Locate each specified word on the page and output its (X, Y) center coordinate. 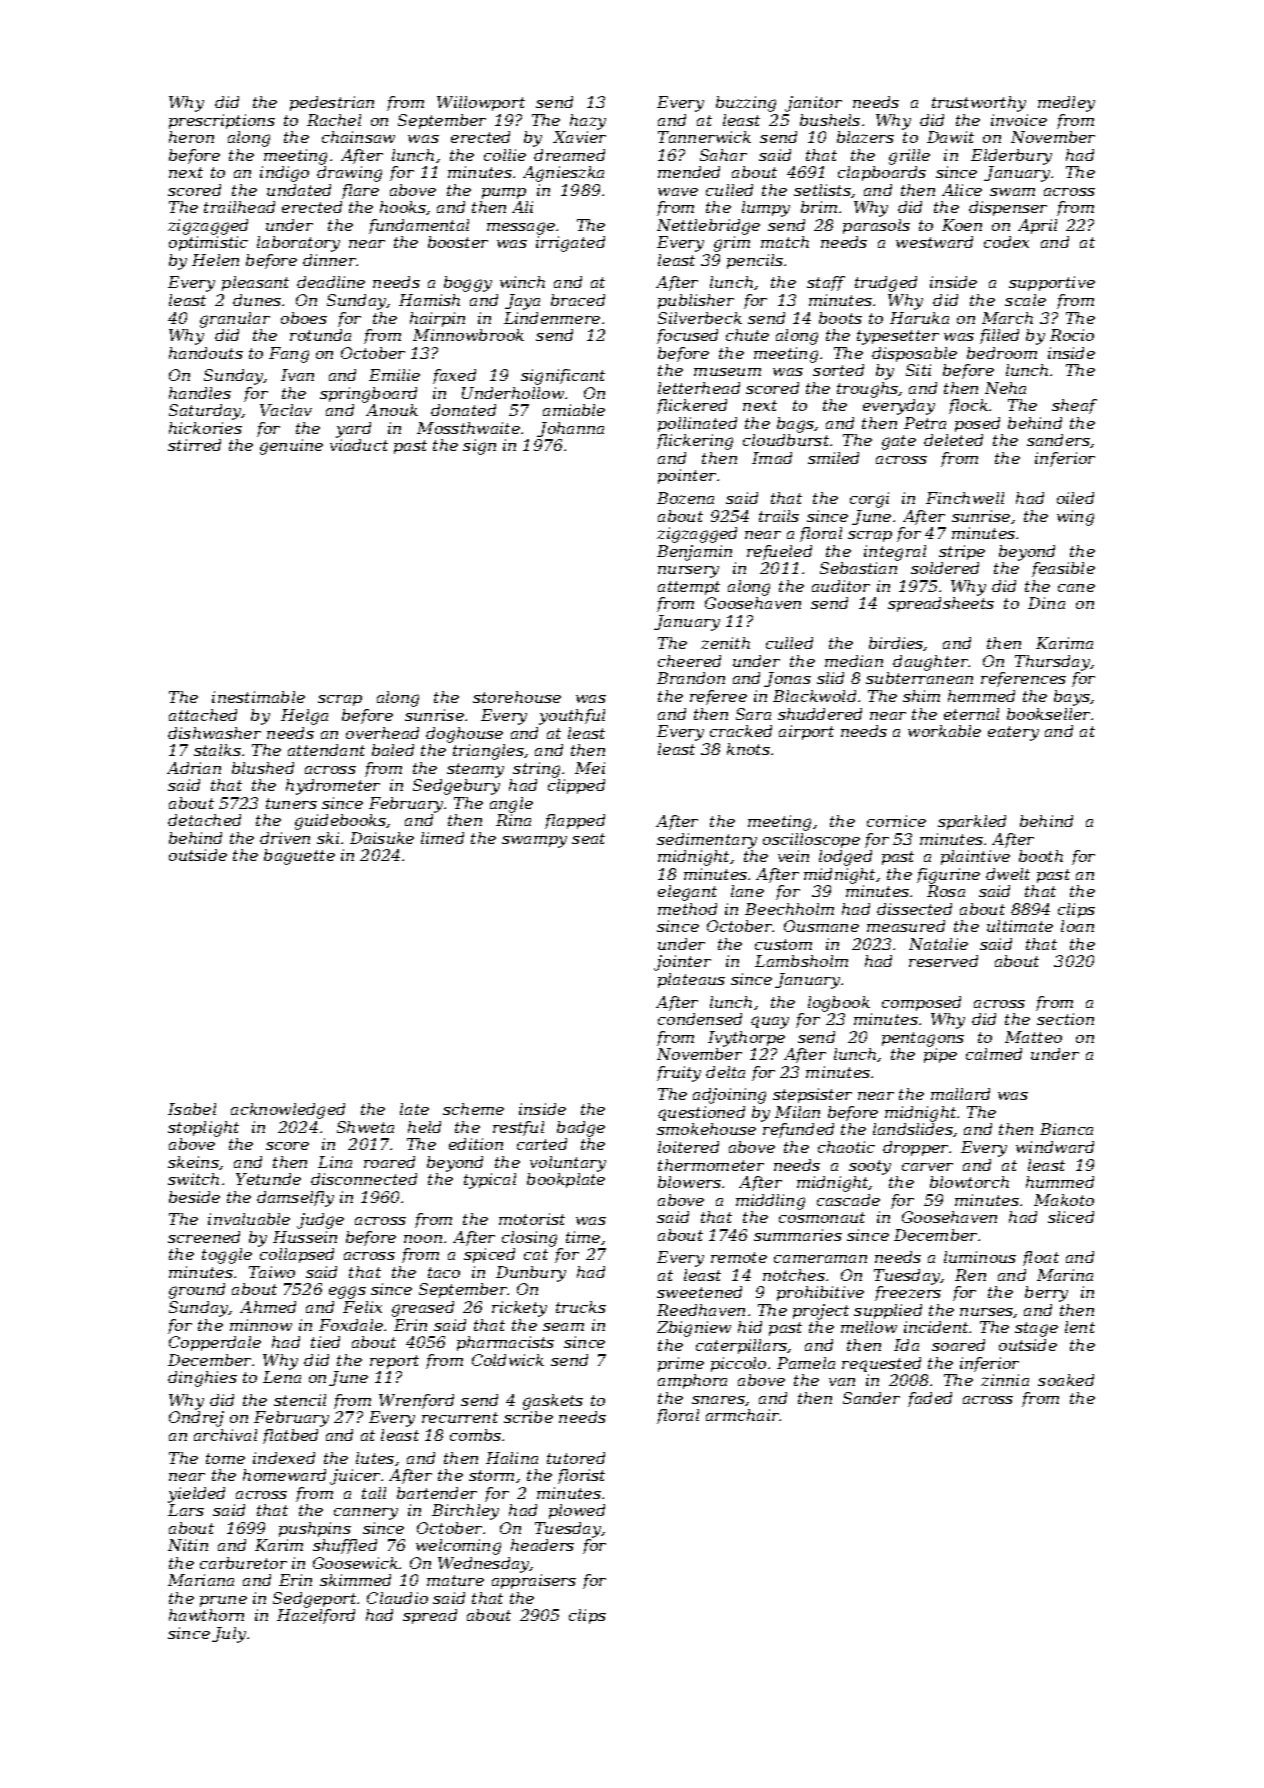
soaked (1066, 1380)
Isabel (192, 1109)
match (785, 242)
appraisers (534, 1581)
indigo (284, 174)
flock (968, 406)
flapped (575, 821)
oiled (1075, 498)
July (229, 1635)
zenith (725, 643)
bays (1072, 698)
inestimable (258, 697)
